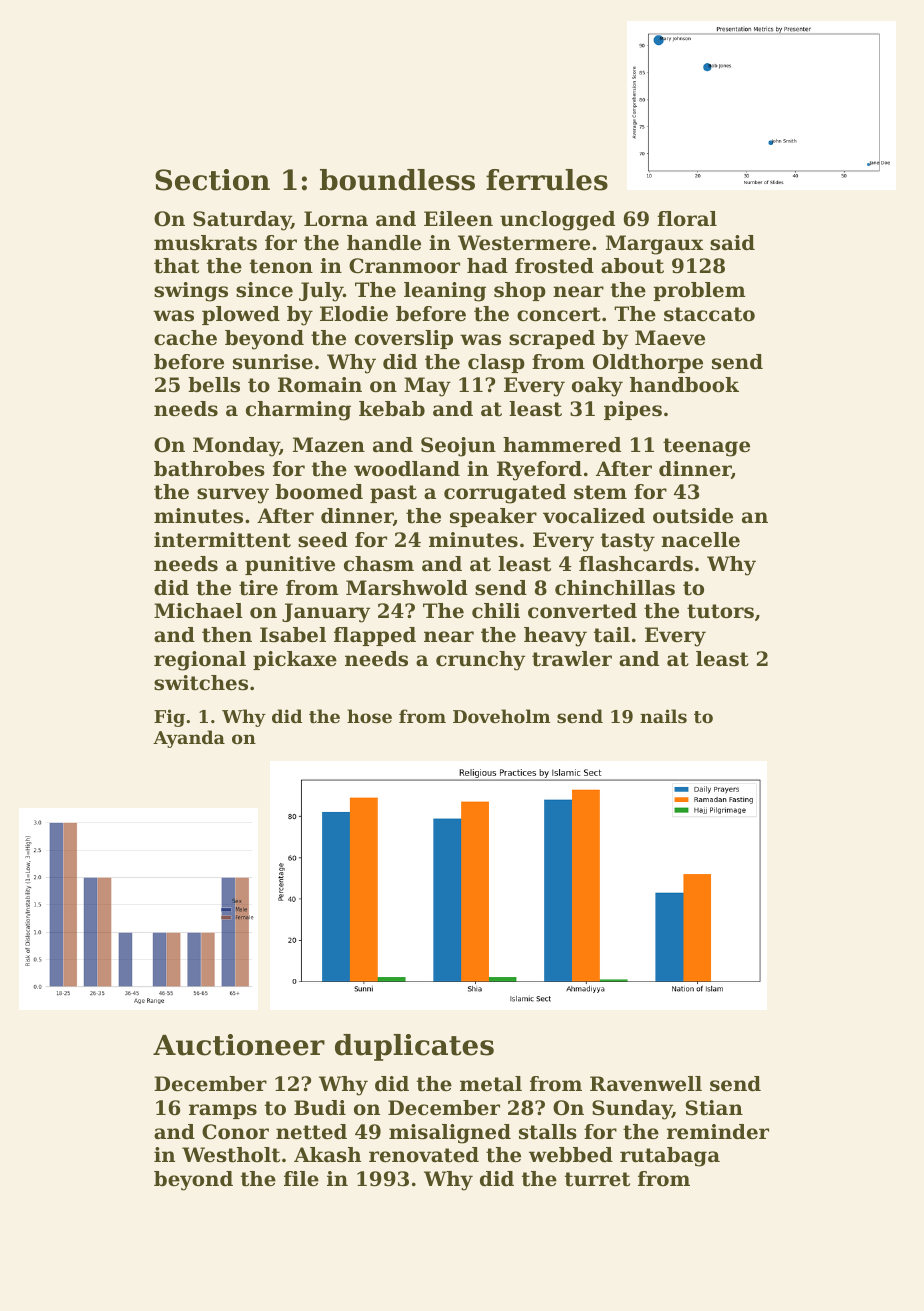 The height and width of the screenshot is (1311, 924). I want to click on duplicates, so click(414, 1047).
